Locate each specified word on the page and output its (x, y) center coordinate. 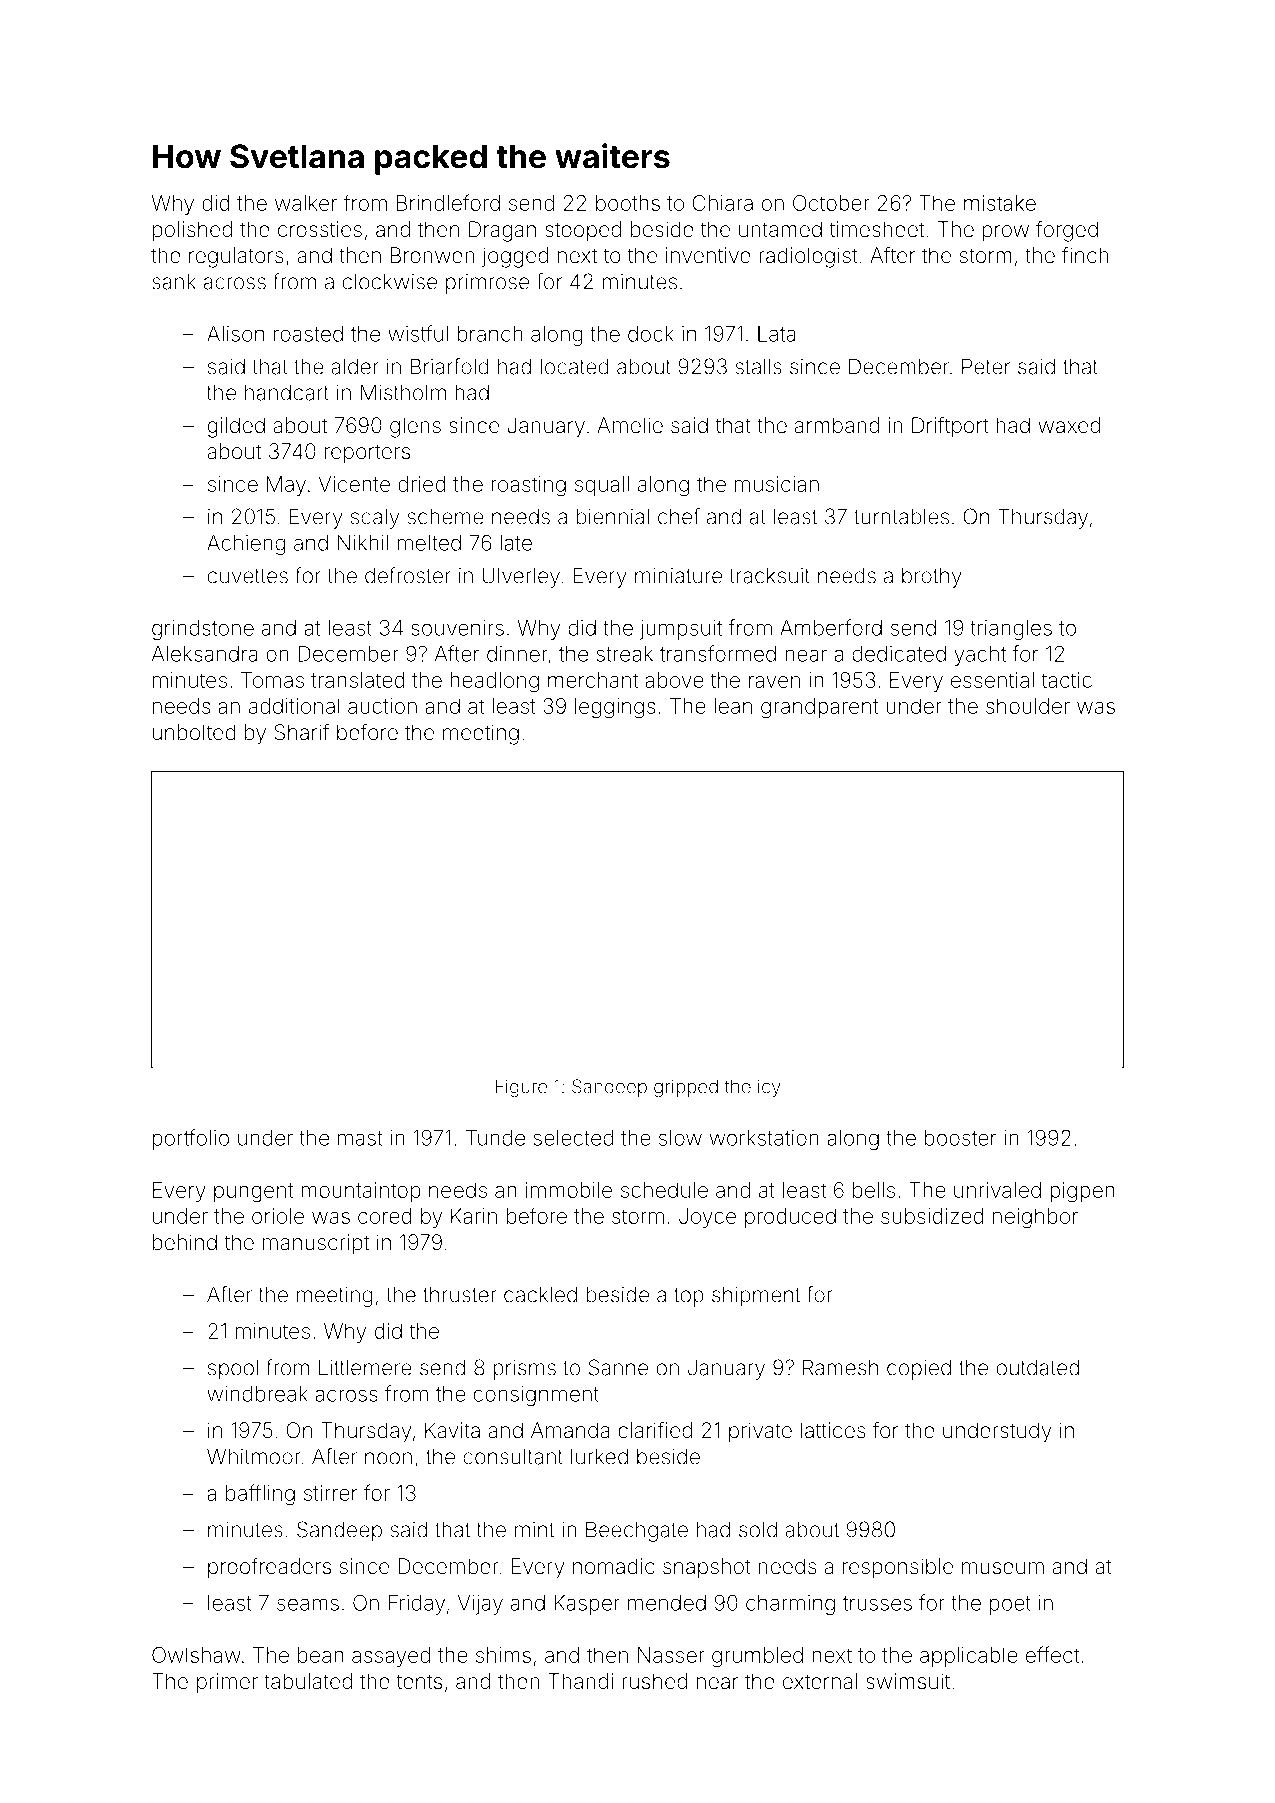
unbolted (194, 732)
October (831, 203)
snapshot (706, 1568)
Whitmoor (254, 1456)
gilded (236, 427)
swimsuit (908, 1681)
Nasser (671, 1655)
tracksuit (769, 576)
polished (192, 231)
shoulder (1028, 706)
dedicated (899, 654)
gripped (686, 1088)
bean (321, 1655)
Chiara (722, 203)
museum (1003, 1568)
